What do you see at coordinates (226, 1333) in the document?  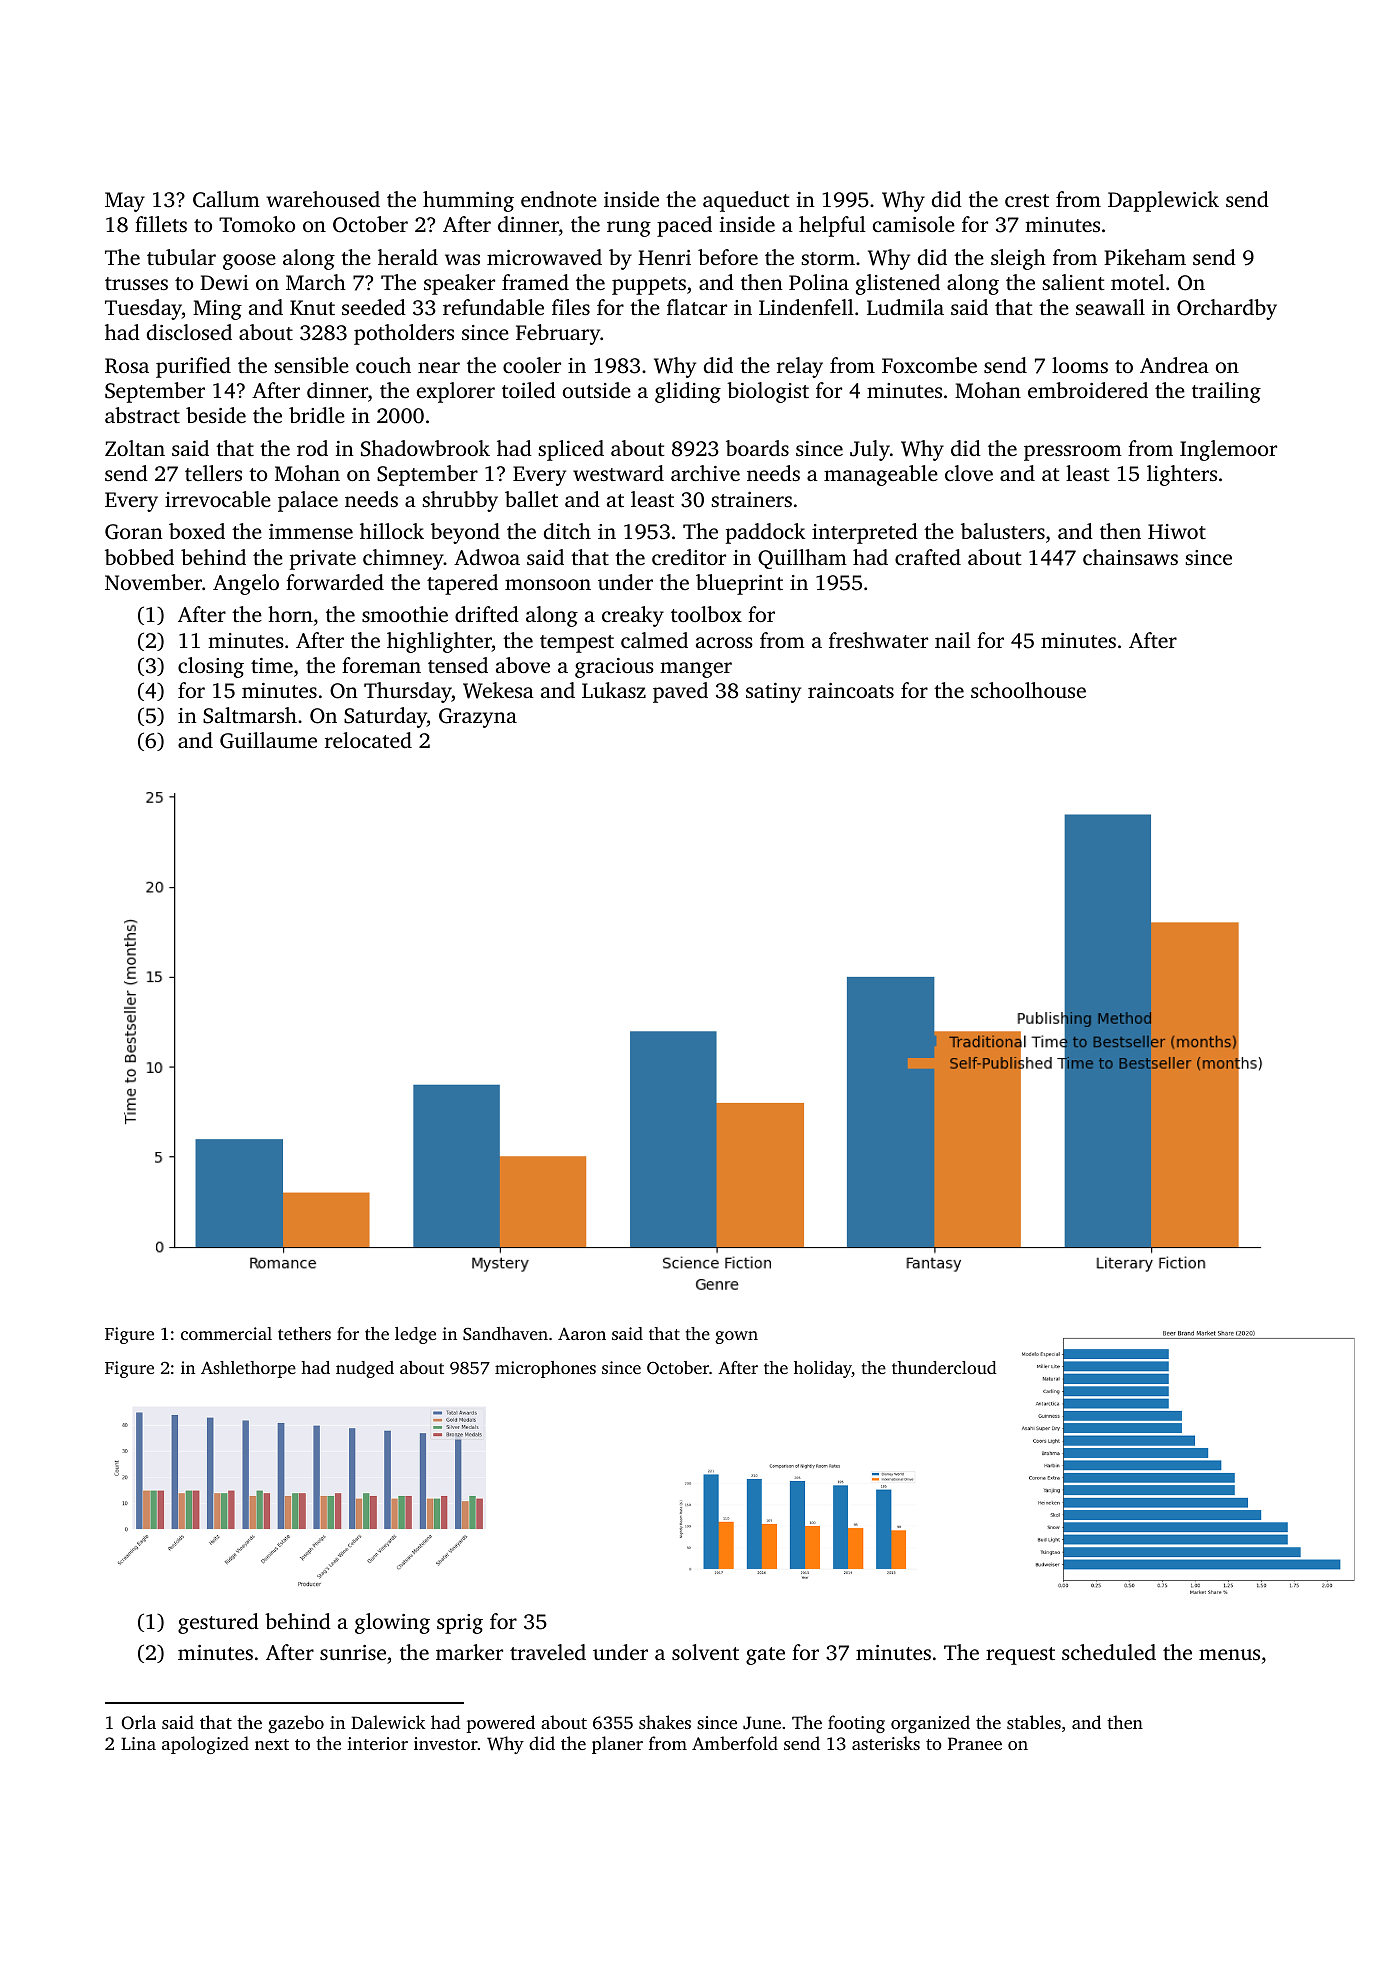 I see `commercial` at bounding box center [226, 1333].
